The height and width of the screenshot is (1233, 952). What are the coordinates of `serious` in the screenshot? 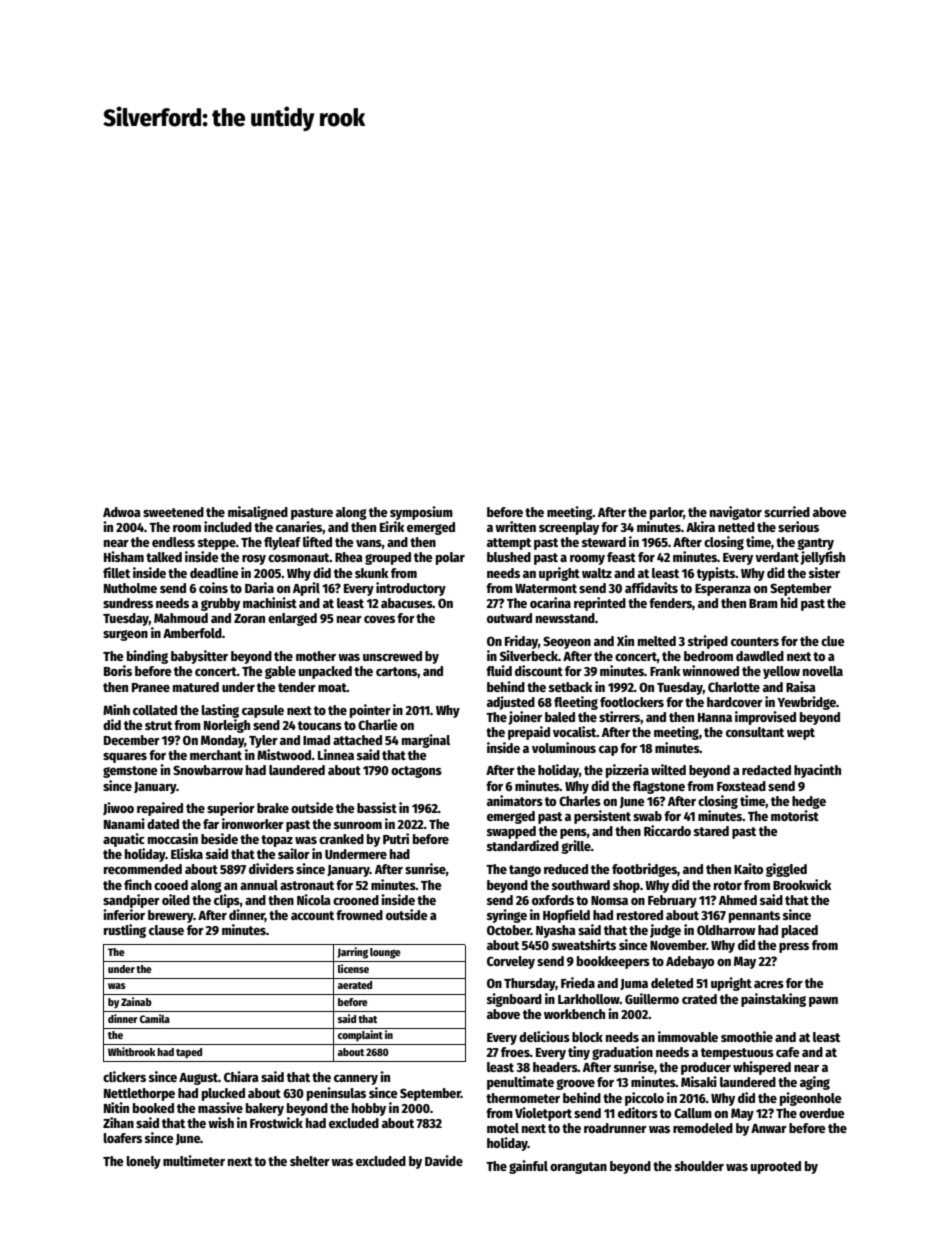 It's located at (798, 526).
